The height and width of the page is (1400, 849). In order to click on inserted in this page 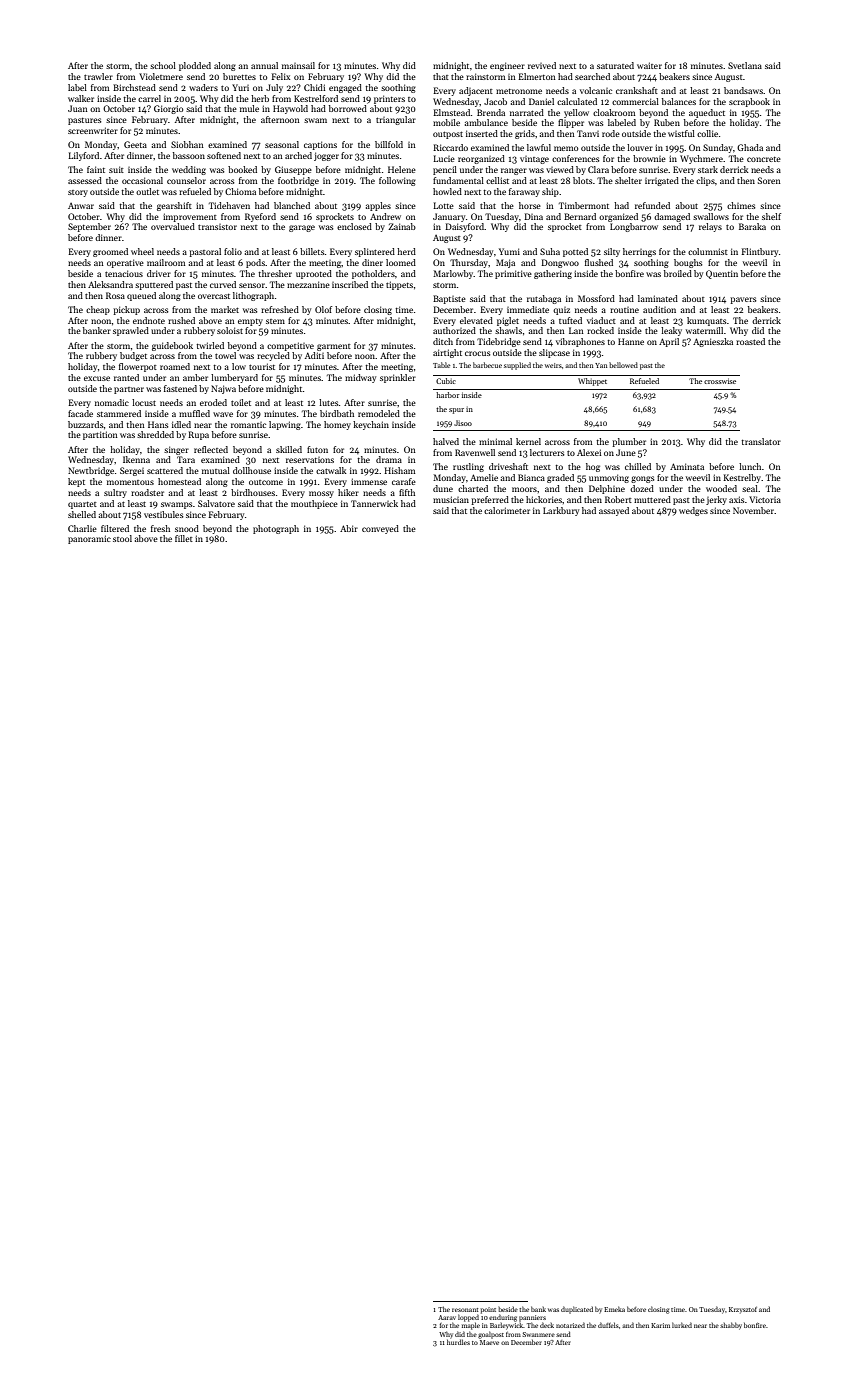, I will do `click(482, 133)`.
